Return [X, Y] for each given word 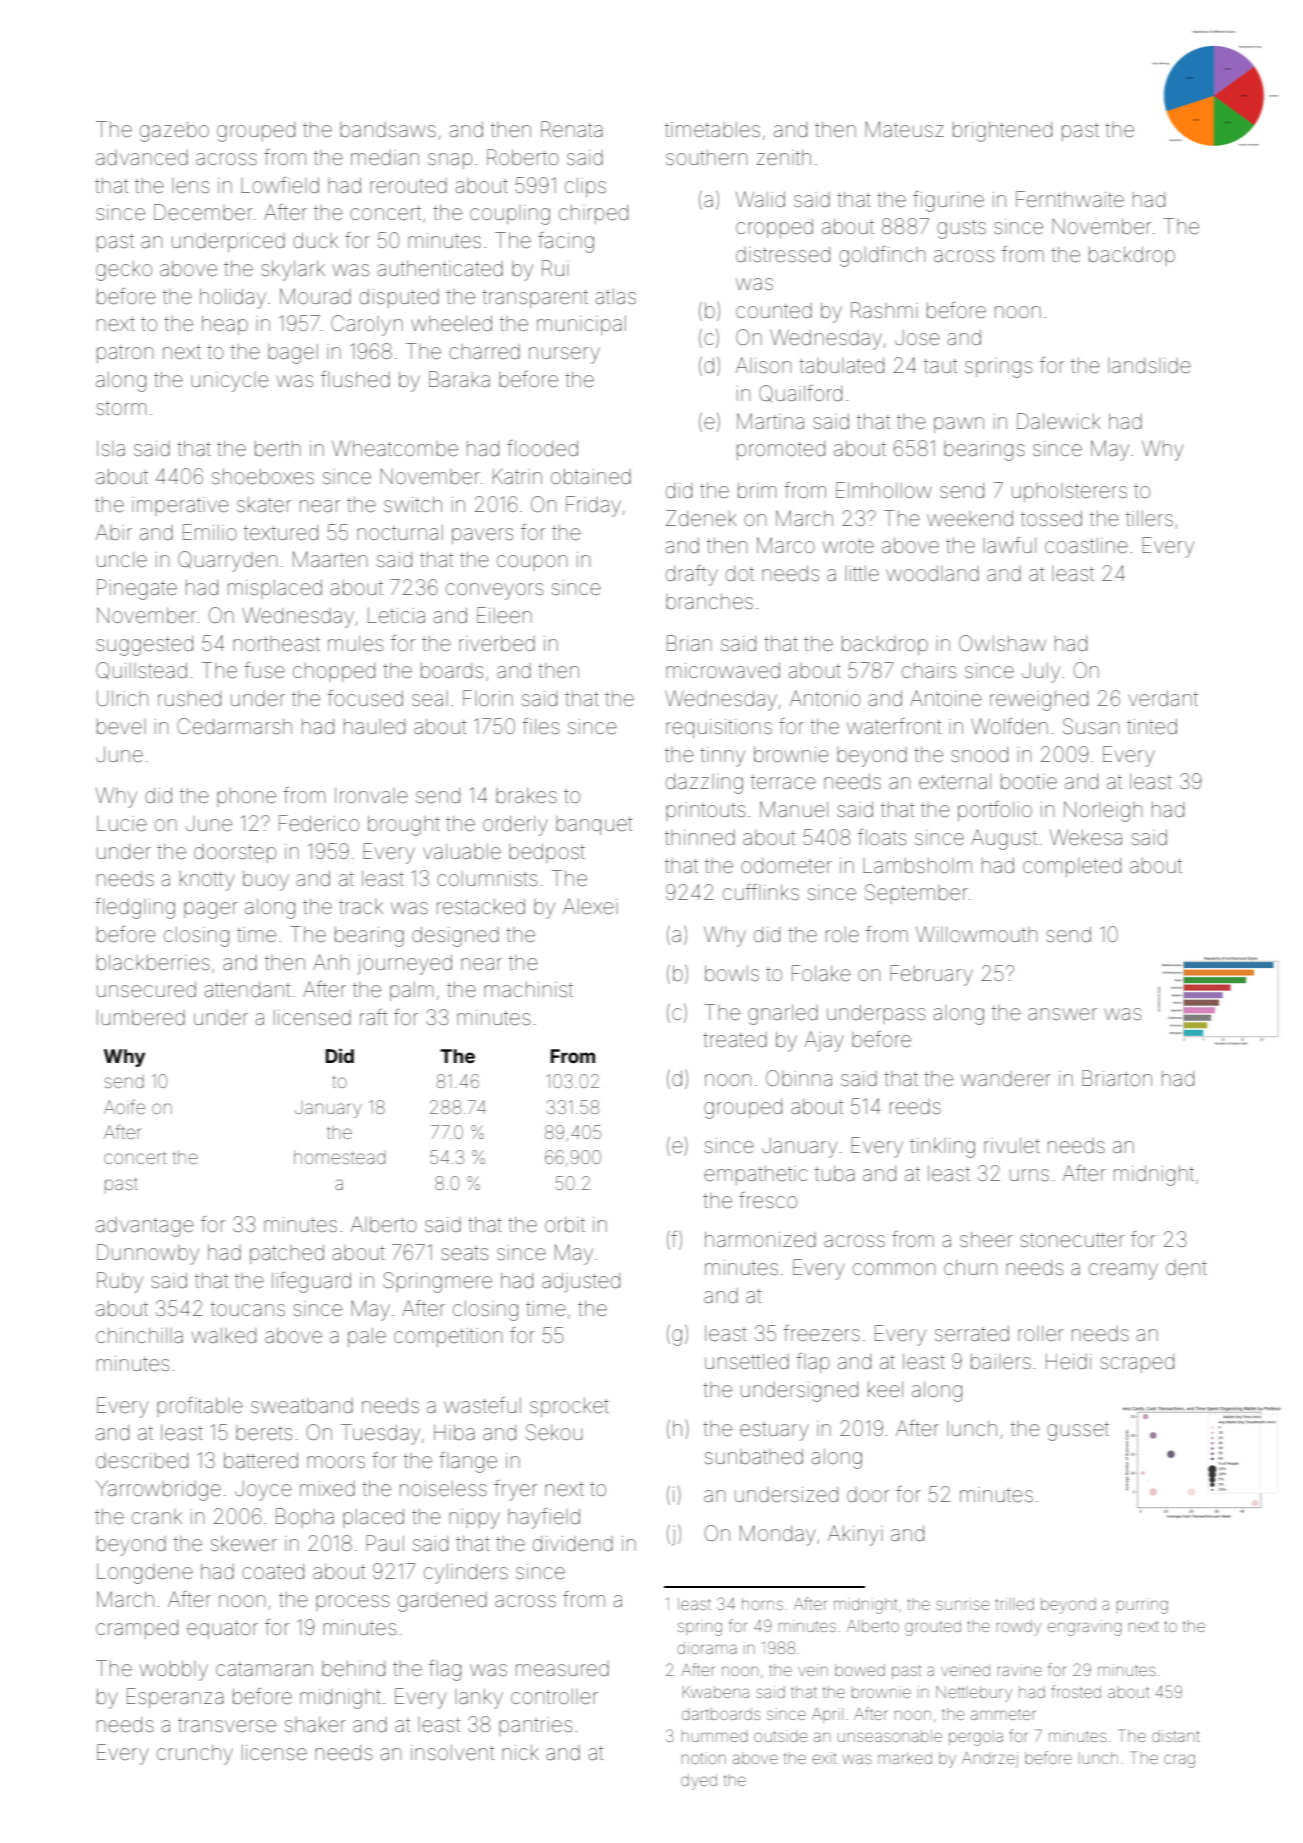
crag [1179, 1761]
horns [762, 1604]
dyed [699, 1782]
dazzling [704, 784]
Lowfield [280, 185]
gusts [961, 229]
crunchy [195, 1755]
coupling [510, 215]
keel [885, 1390]
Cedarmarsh [234, 726]
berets [264, 1433]
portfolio [995, 811]
